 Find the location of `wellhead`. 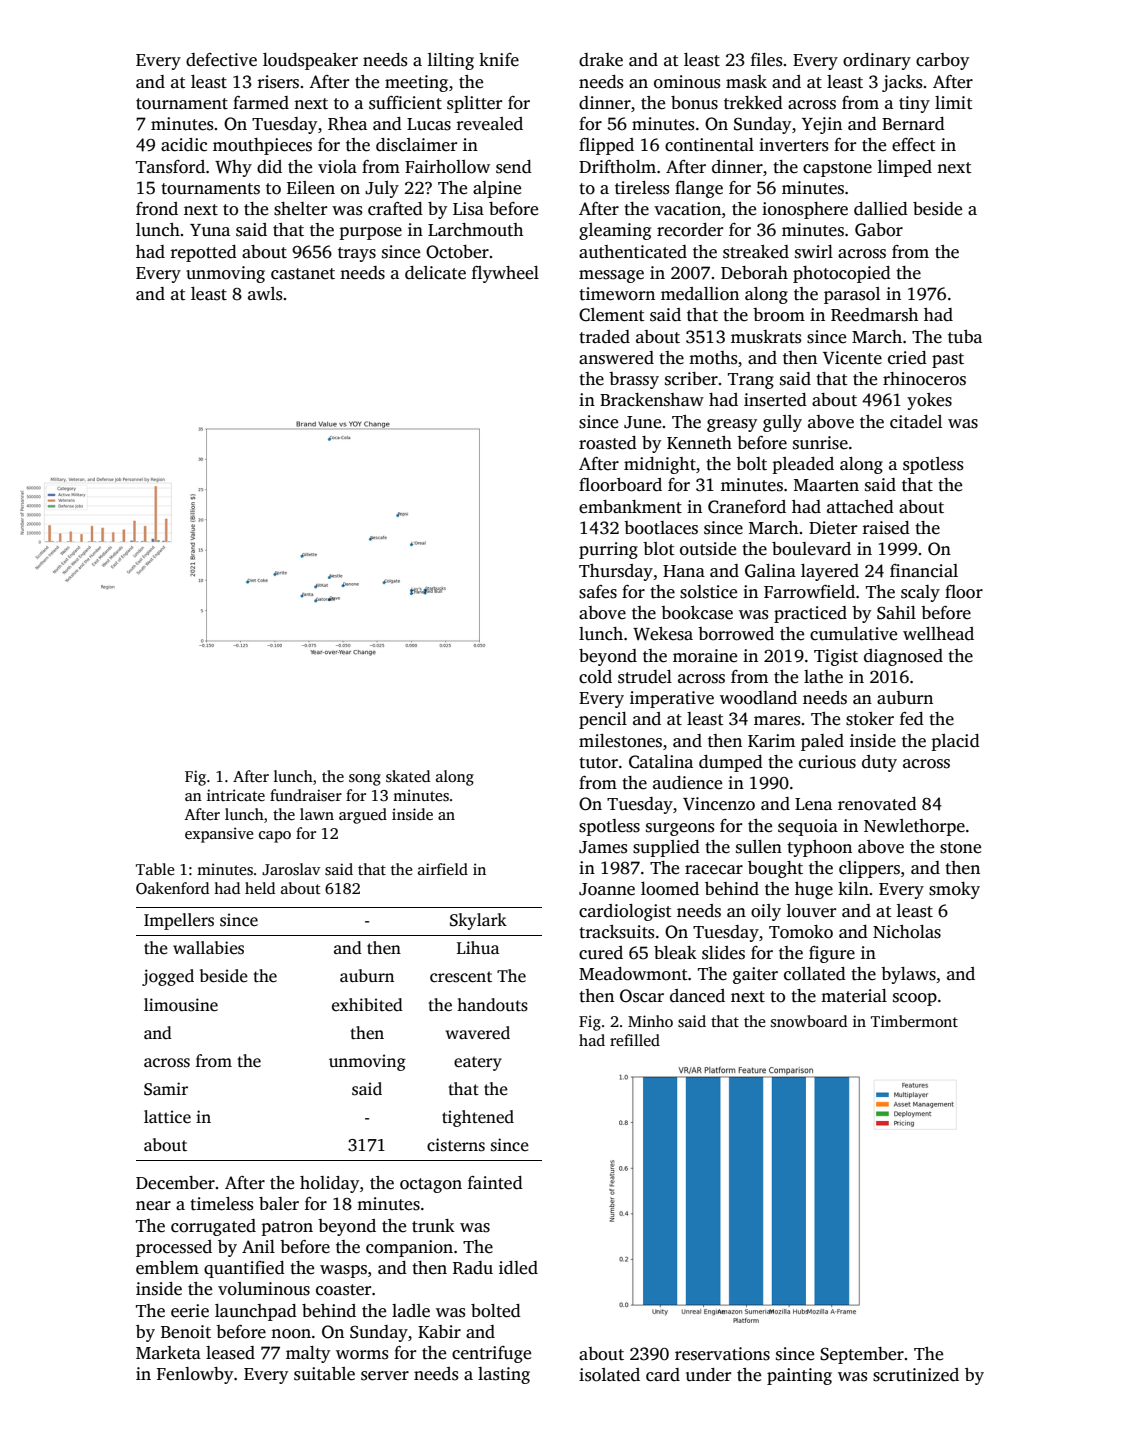

wellhead is located at coordinates (938, 634).
